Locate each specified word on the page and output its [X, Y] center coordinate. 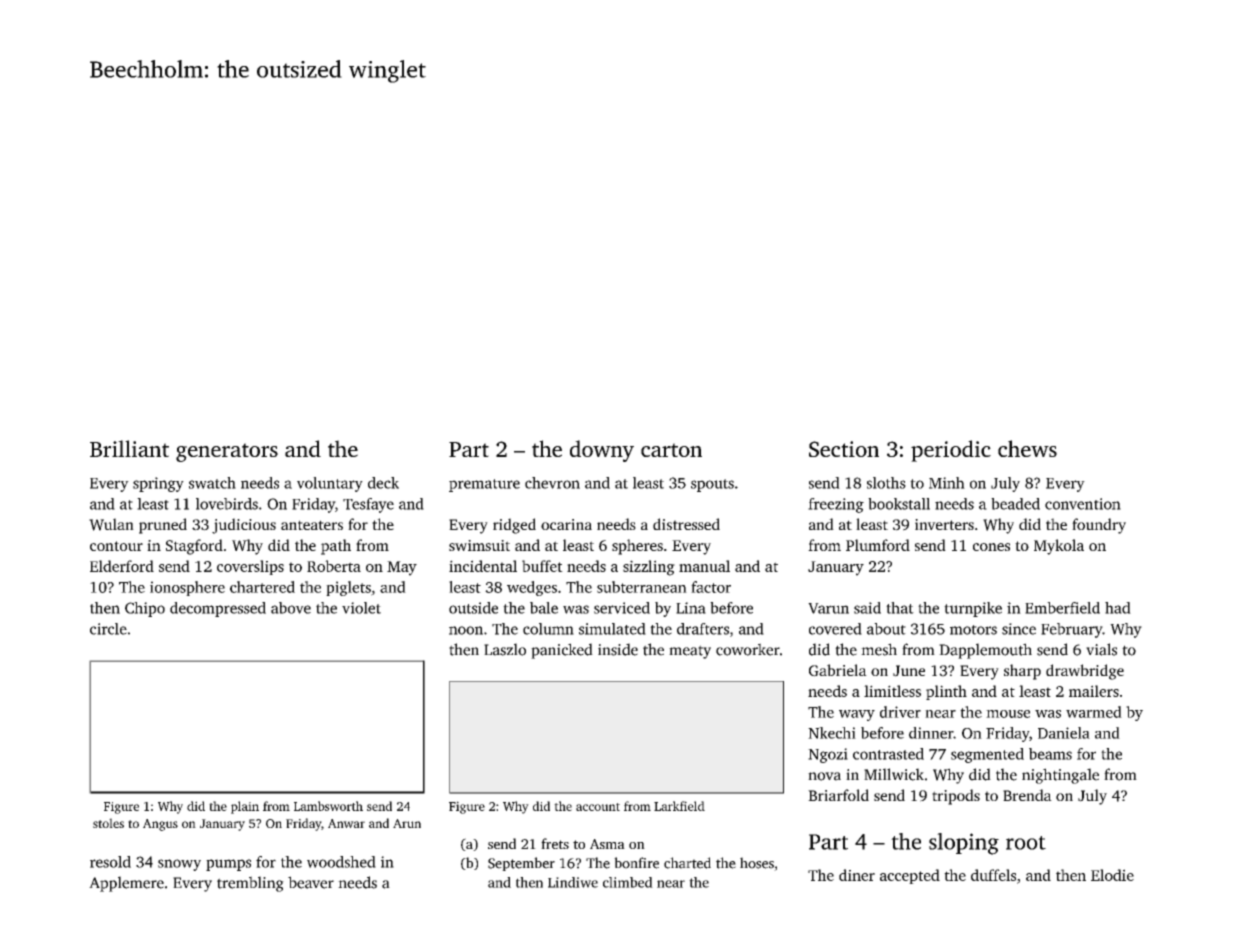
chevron [552, 483]
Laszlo [505, 649]
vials [1101, 649]
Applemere [126, 884]
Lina [691, 608]
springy [158, 484]
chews [1027, 448]
